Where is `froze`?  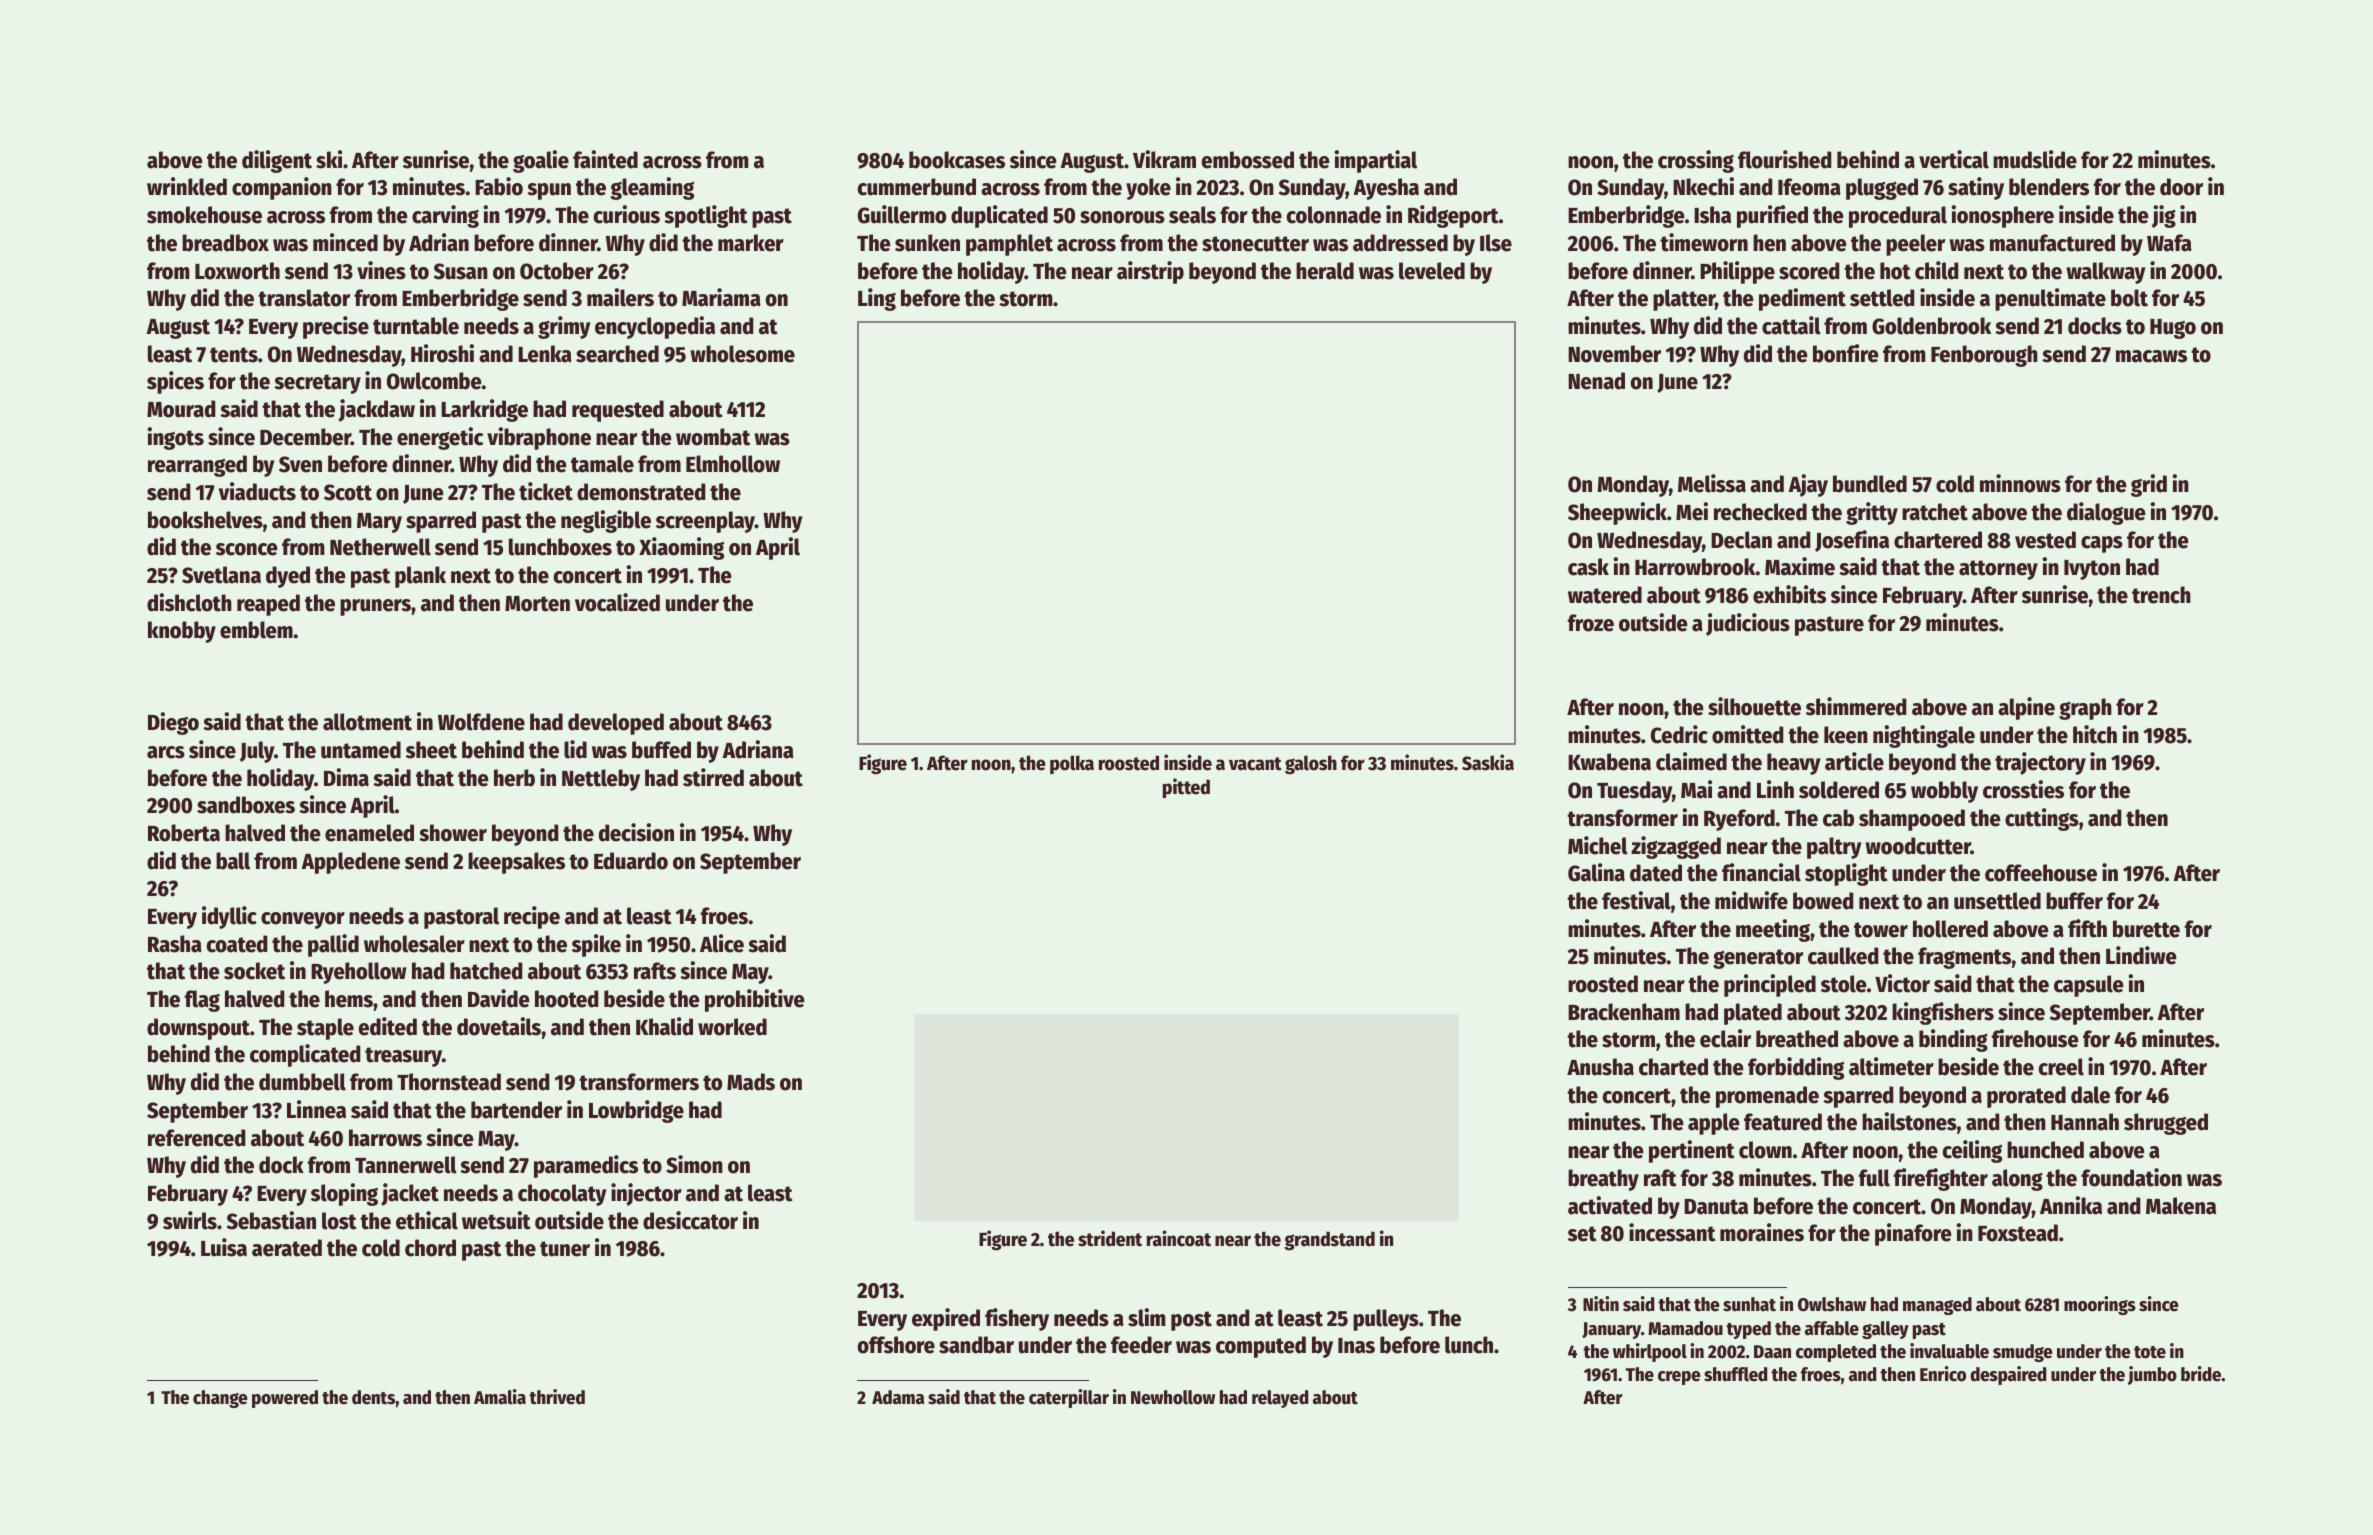 froze is located at coordinates (1591, 623).
